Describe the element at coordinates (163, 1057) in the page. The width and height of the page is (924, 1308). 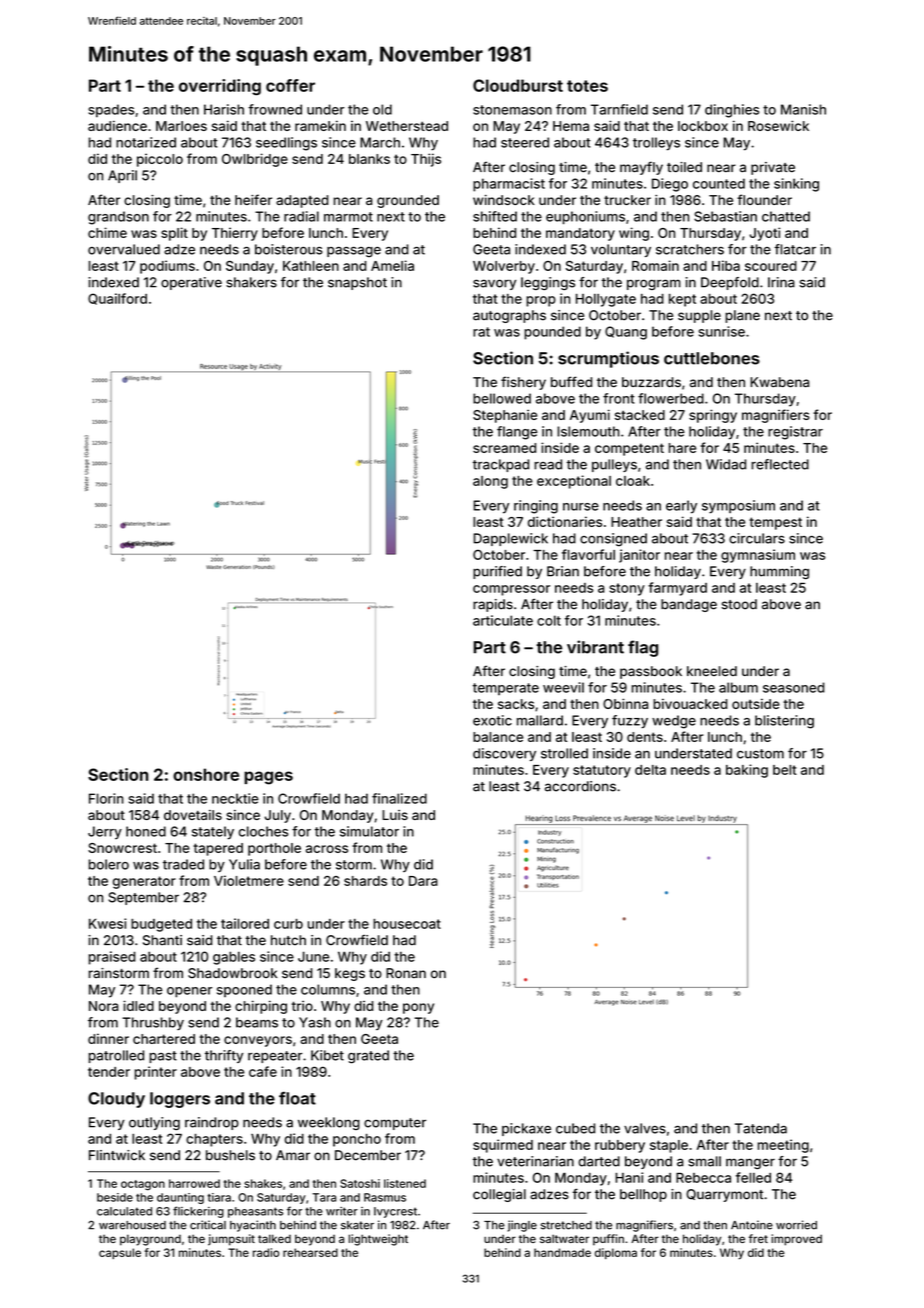
I see `past` at that location.
